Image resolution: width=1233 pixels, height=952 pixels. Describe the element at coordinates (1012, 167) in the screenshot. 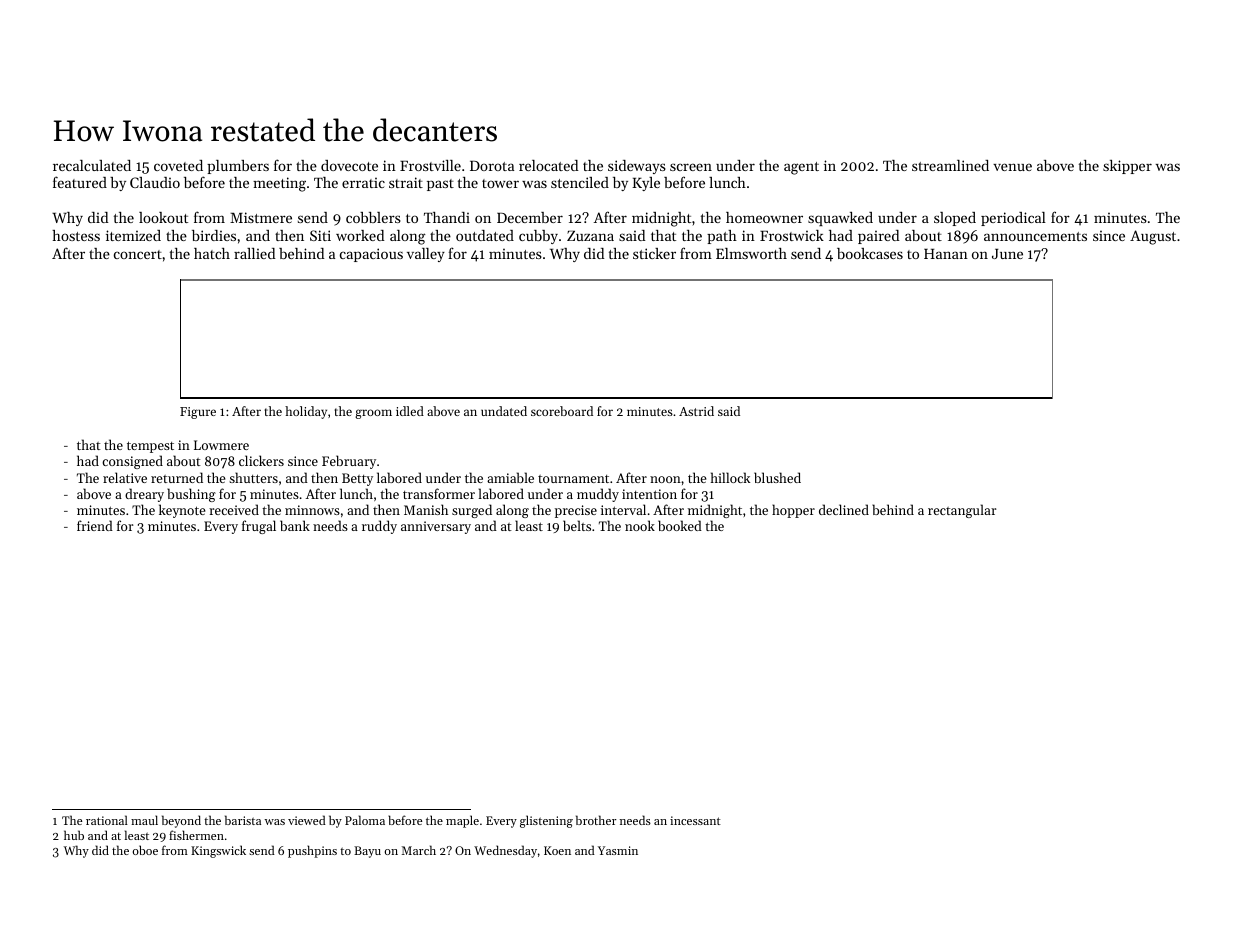

I see `venue` at that location.
